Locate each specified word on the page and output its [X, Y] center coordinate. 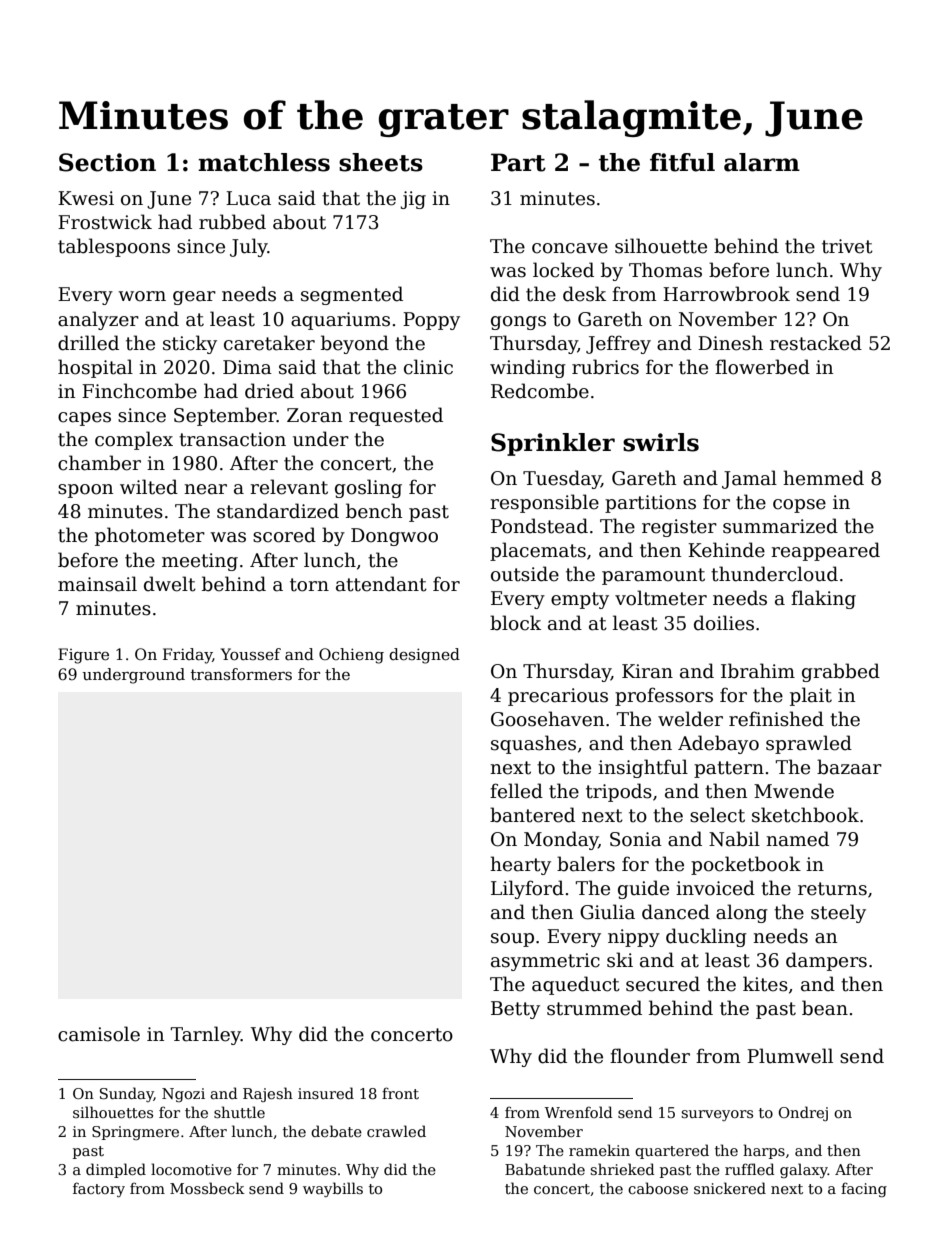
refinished [776, 719]
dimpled [116, 1170]
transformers [241, 674]
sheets [381, 162]
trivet [847, 246]
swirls [661, 442]
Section [107, 162]
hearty [520, 865]
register [679, 528]
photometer [150, 536]
